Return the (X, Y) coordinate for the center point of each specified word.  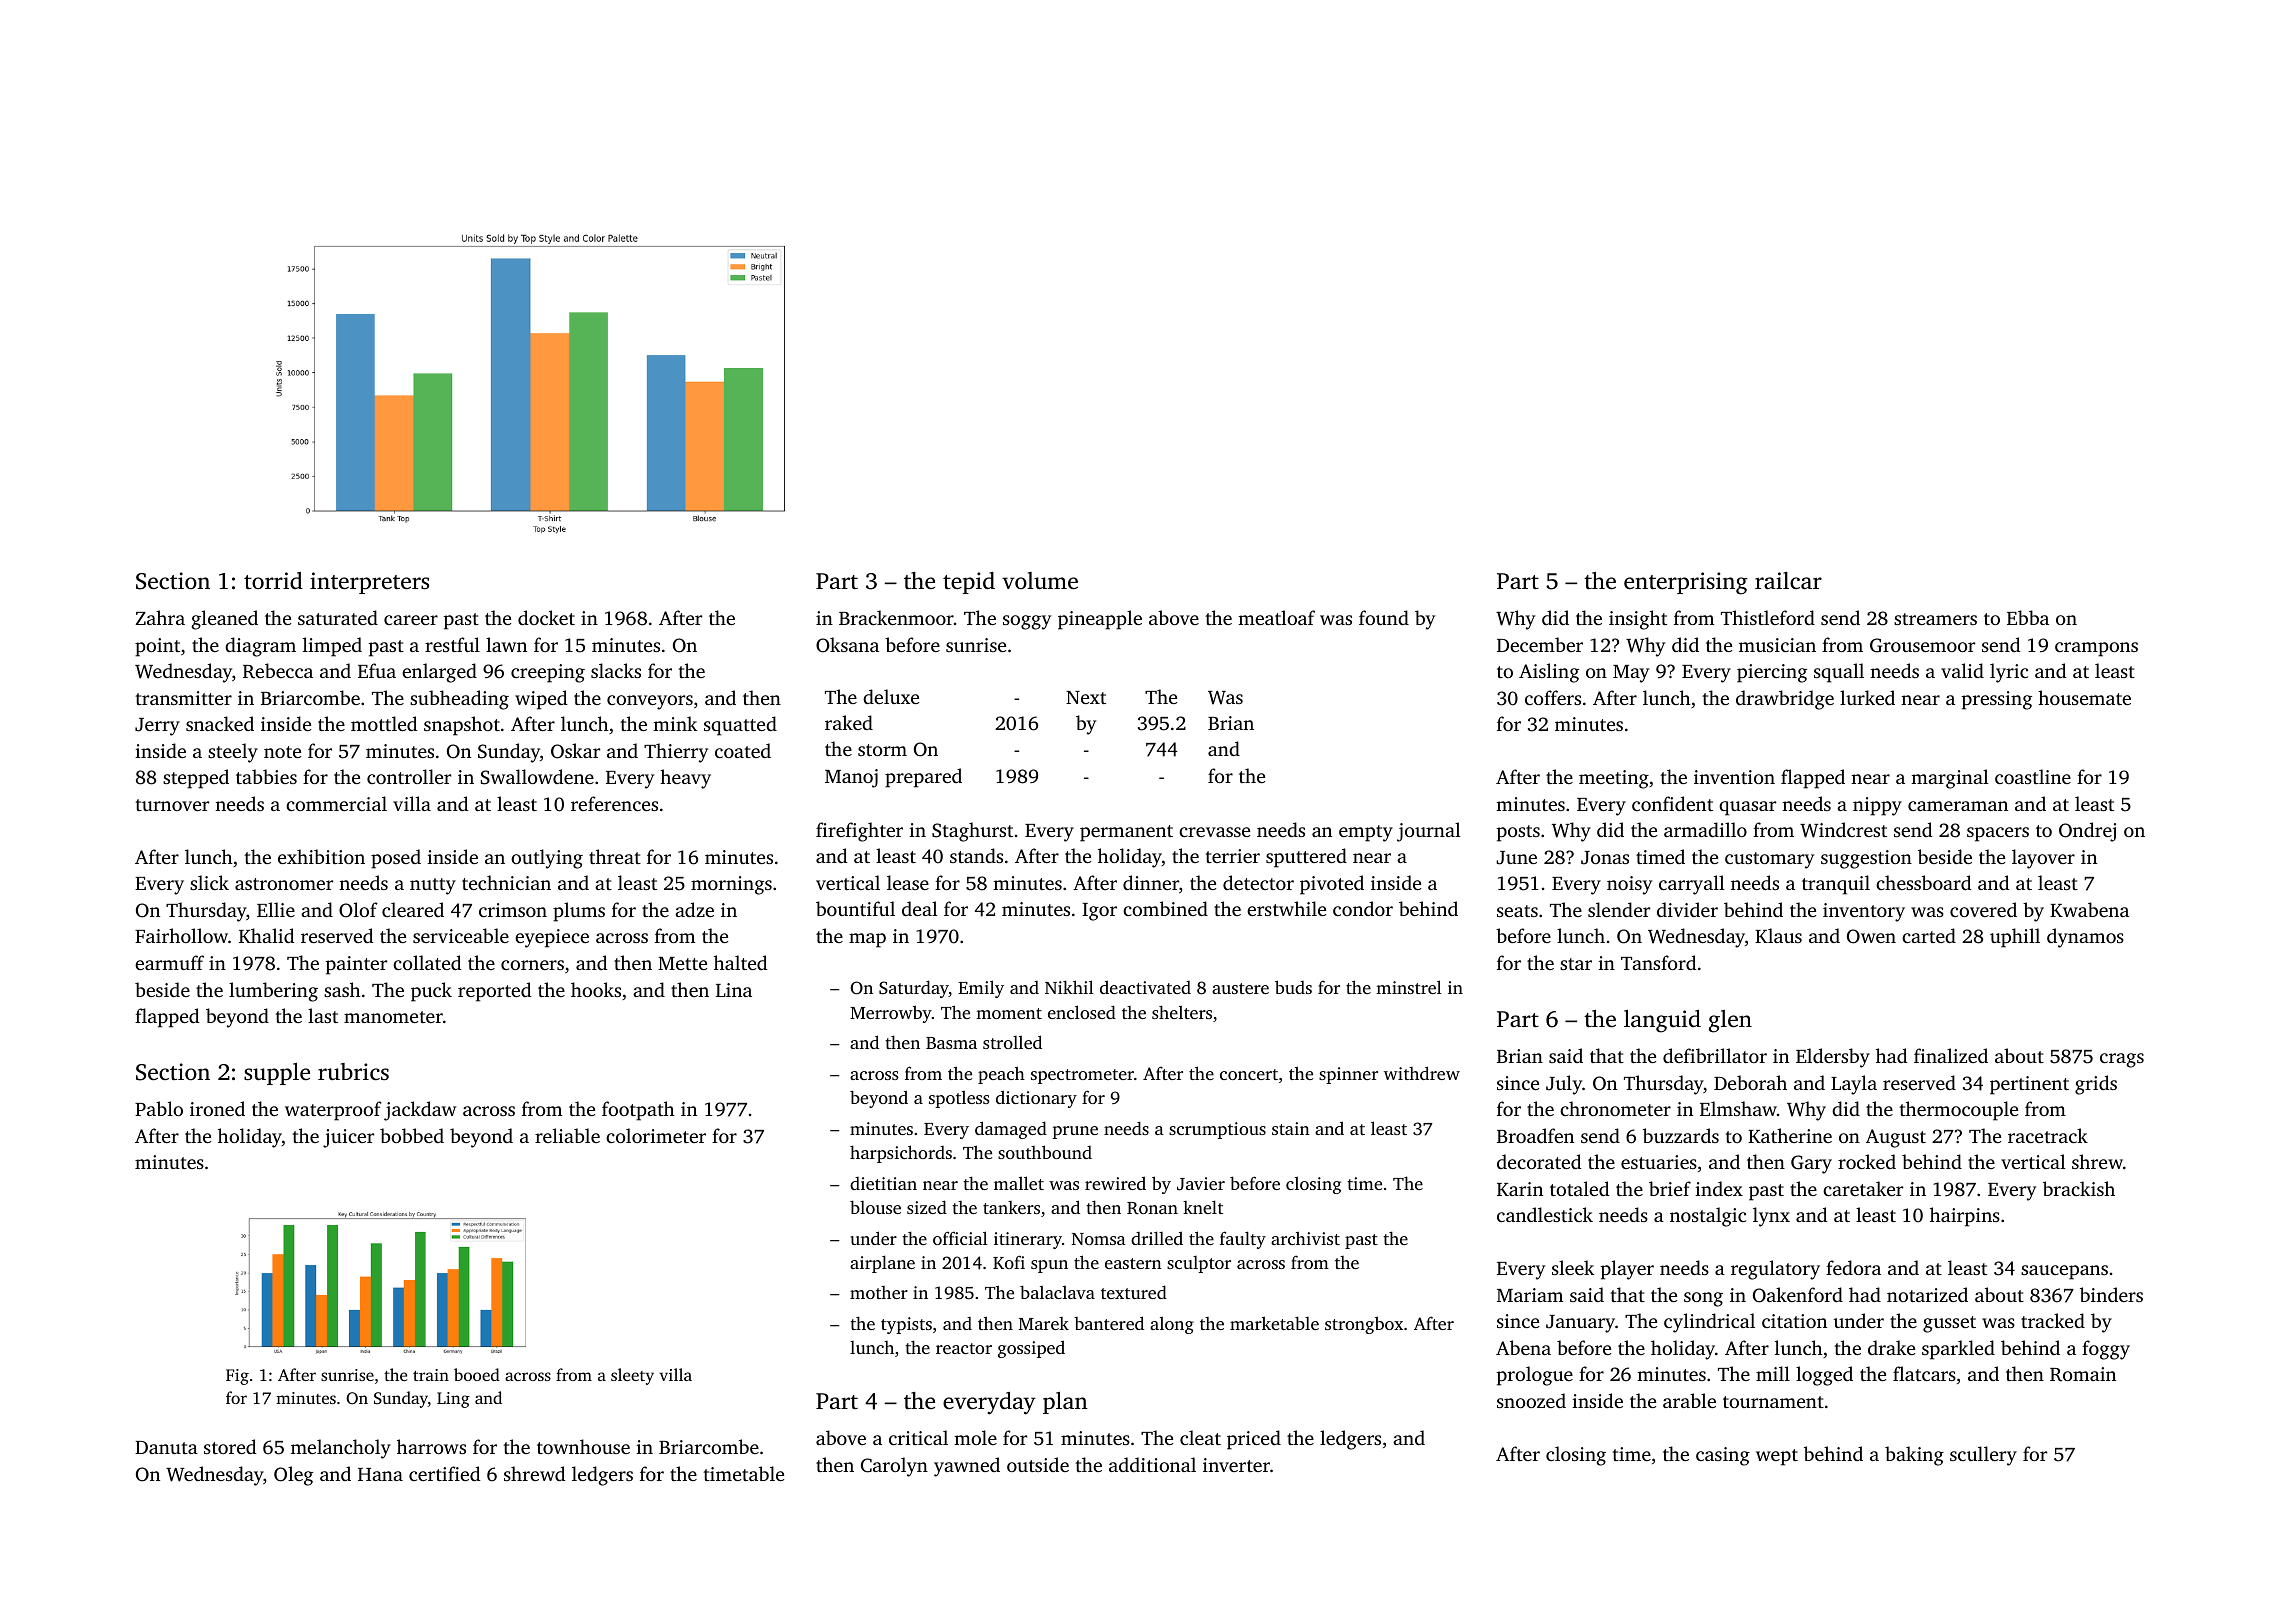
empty (1366, 833)
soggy (1027, 622)
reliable (567, 1135)
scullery (1983, 1456)
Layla (1854, 1085)
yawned (967, 1467)
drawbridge (1785, 700)
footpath (638, 1111)
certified (445, 1473)
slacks (616, 670)
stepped (196, 779)
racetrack (2048, 1135)
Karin (1520, 1189)
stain (1291, 1128)
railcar (1788, 581)
